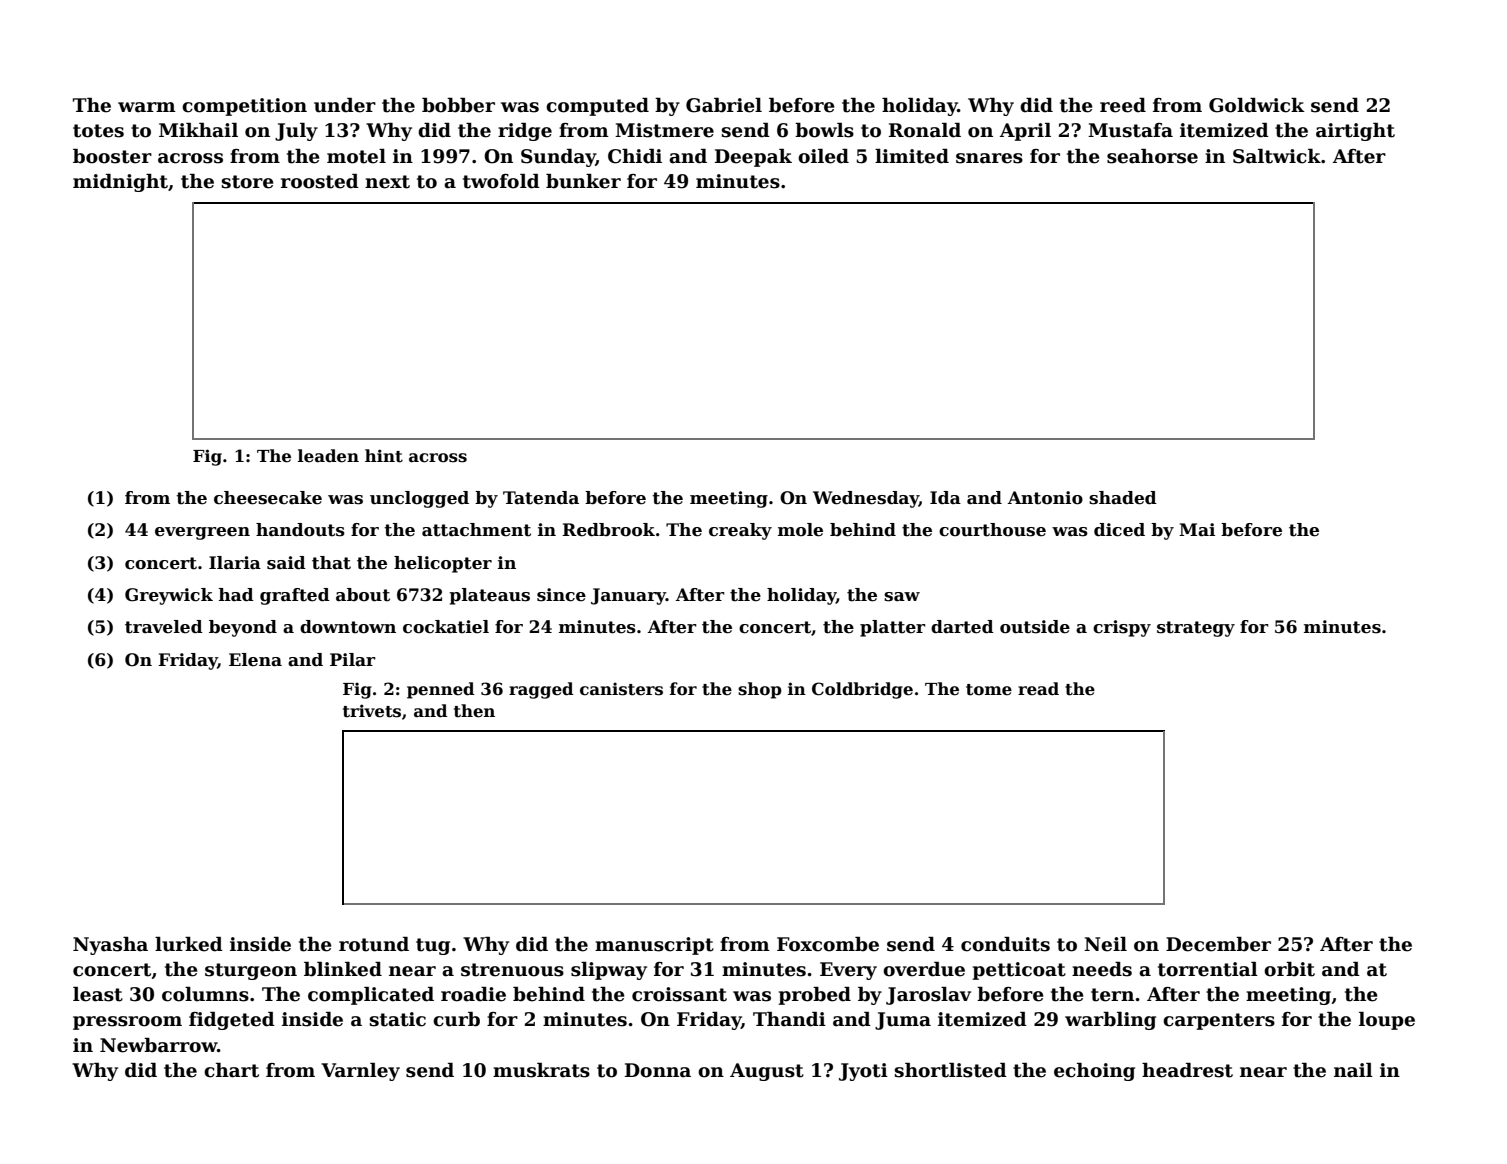  What do you see at coordinates (1152, 156) in the screenshot?
I see `seahorse` at bounding box center [1152, 156].
